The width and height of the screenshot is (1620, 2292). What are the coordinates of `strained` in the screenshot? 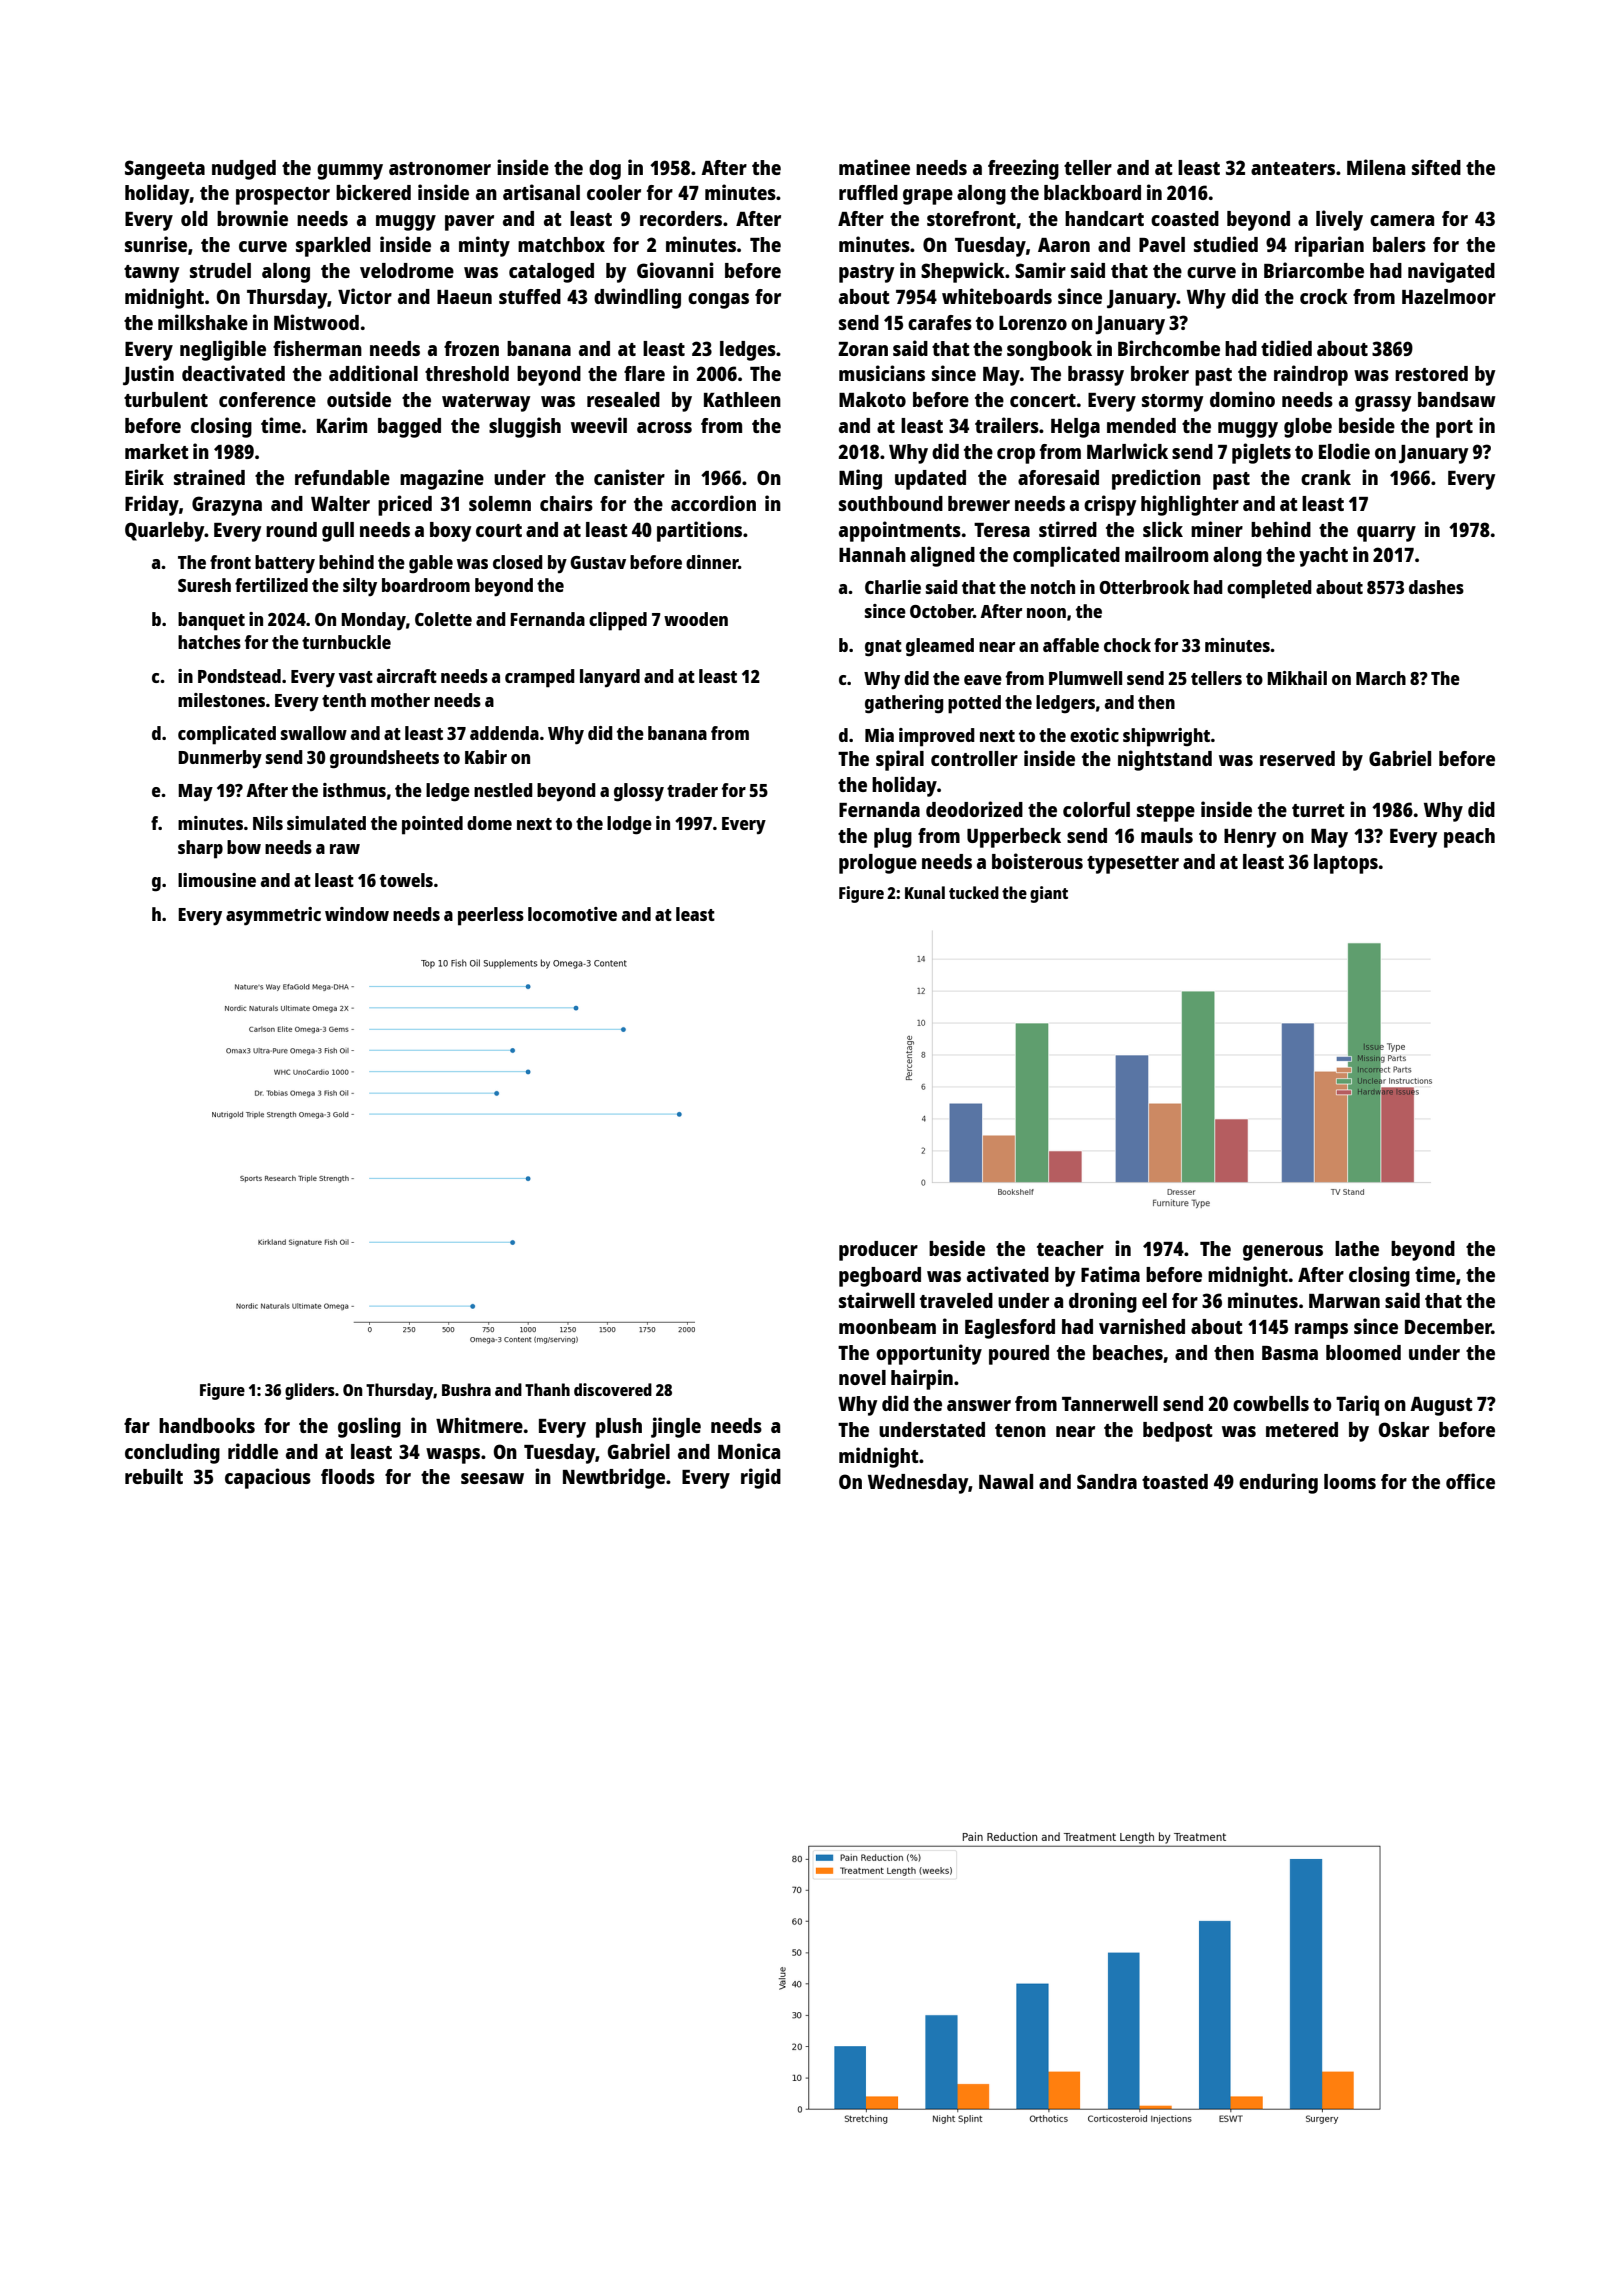 It's located at (209, 477).
